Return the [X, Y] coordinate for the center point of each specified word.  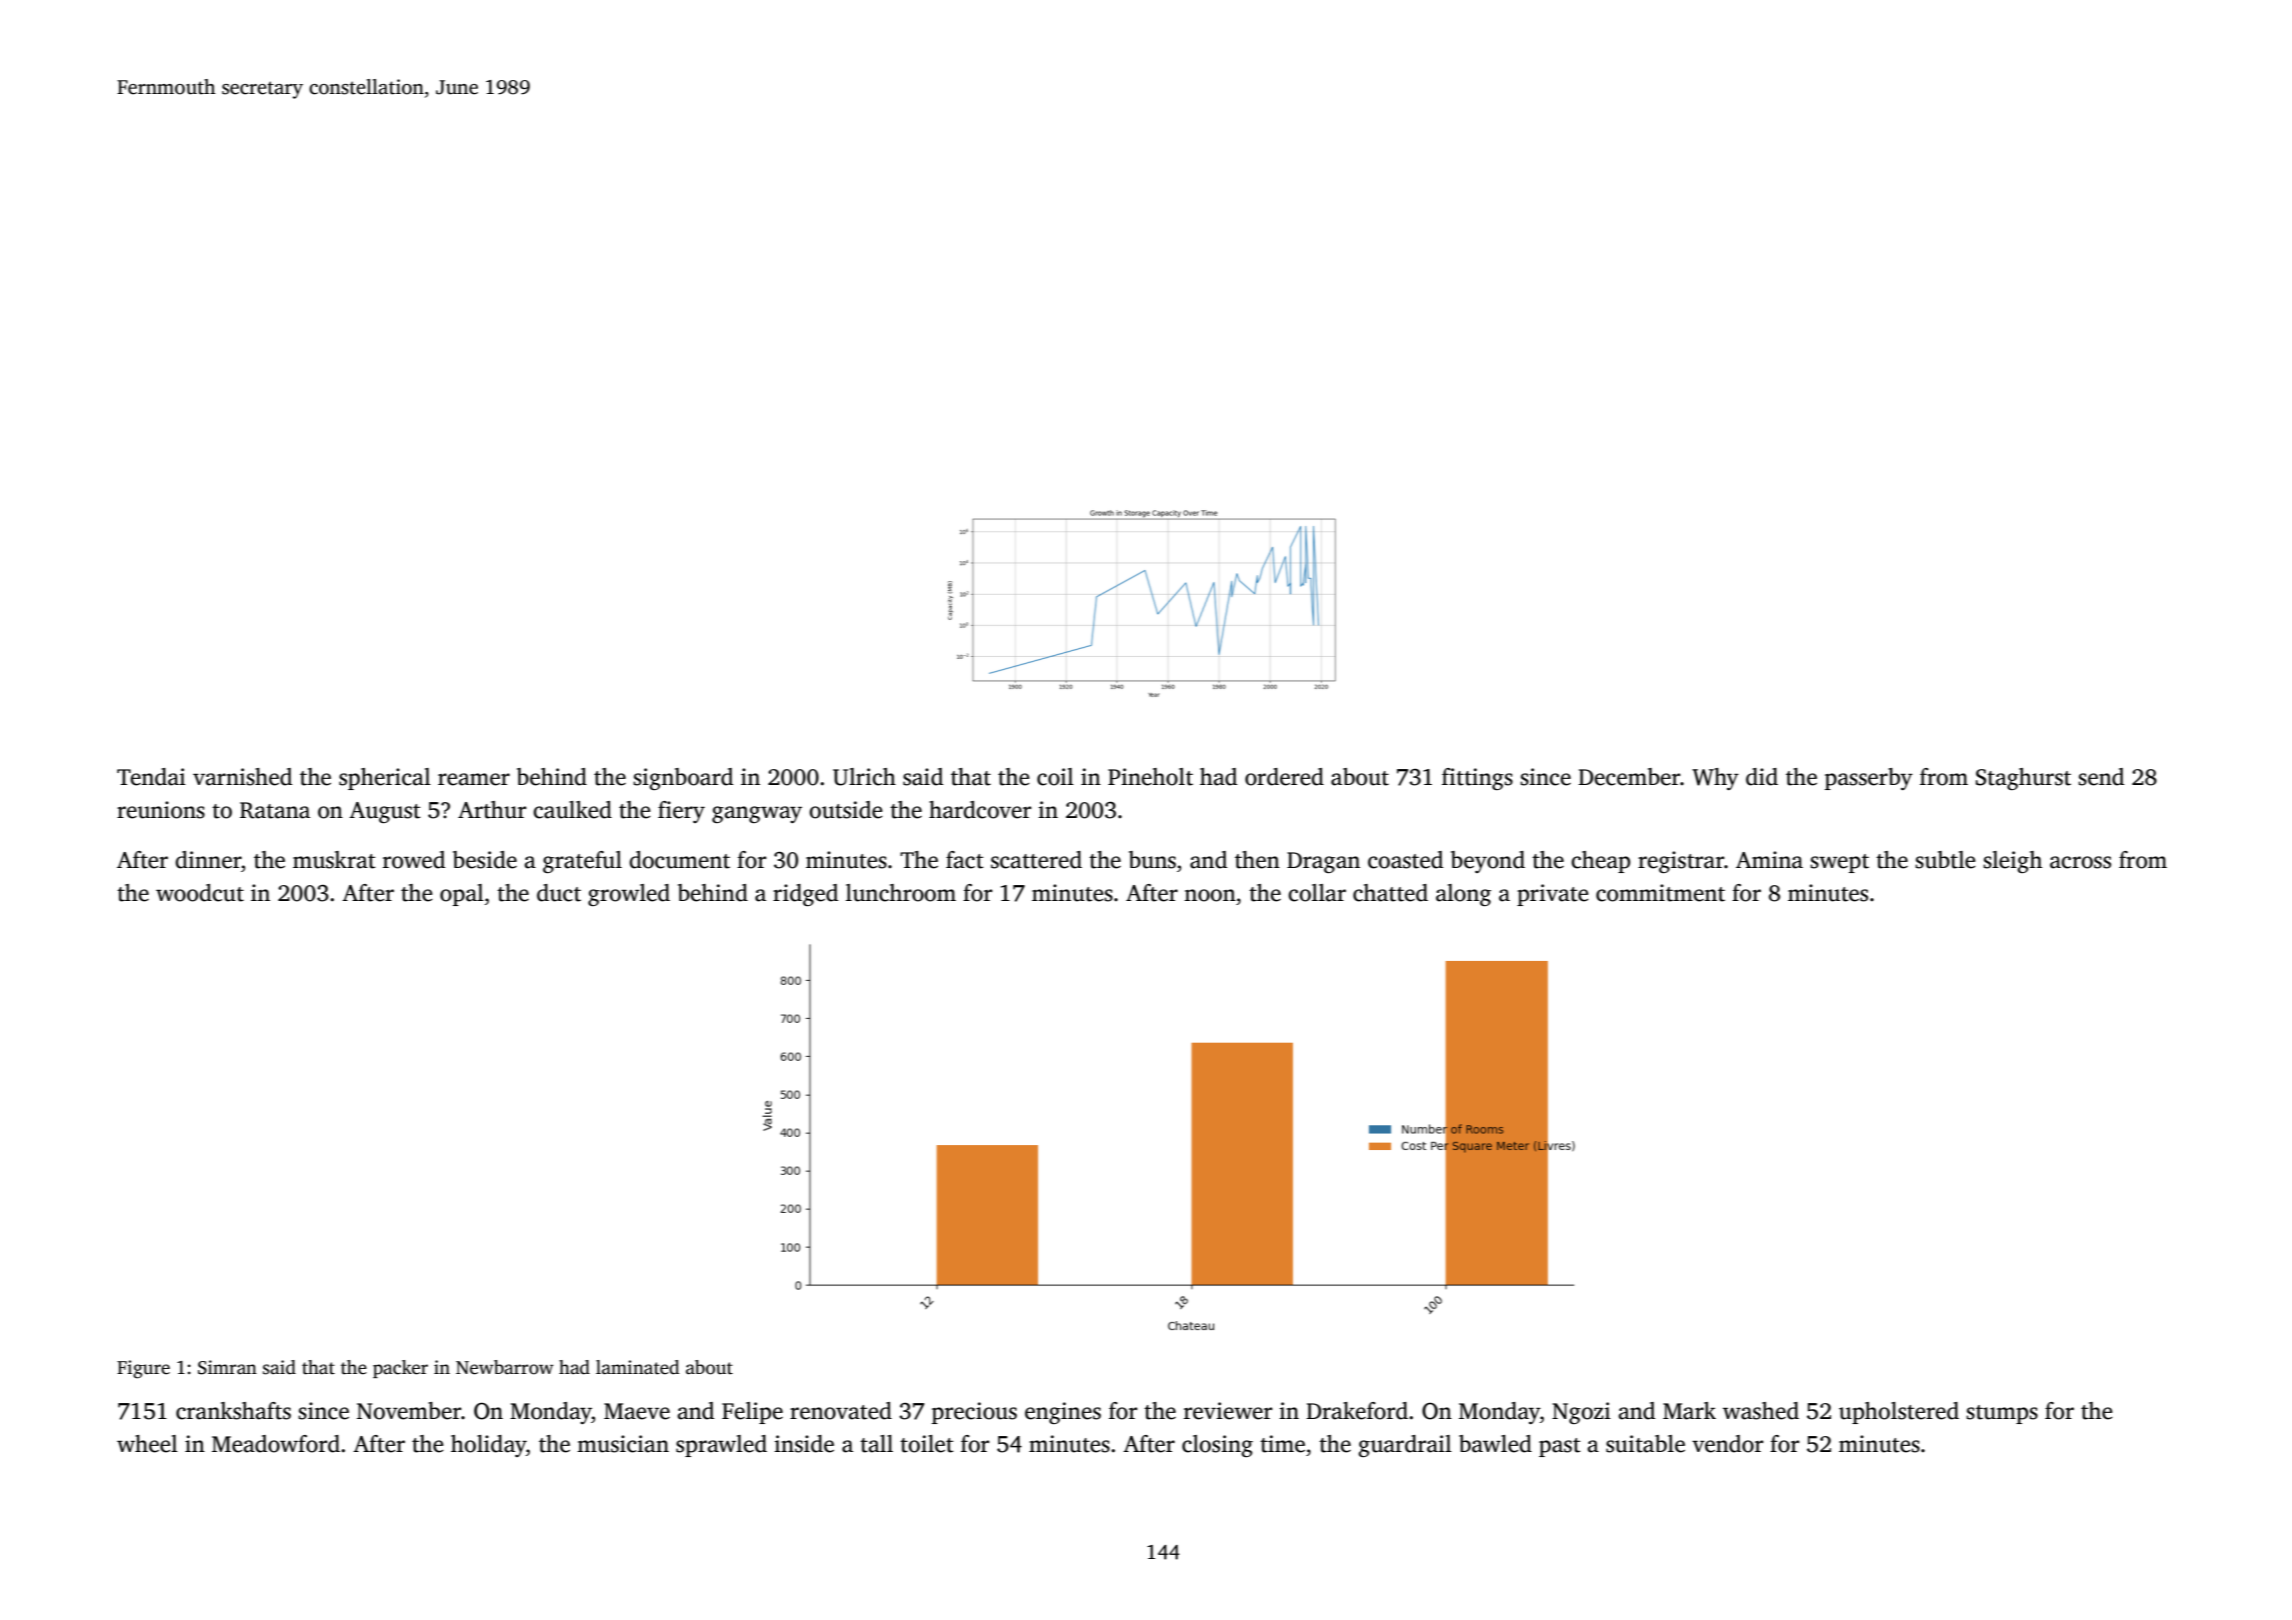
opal [462, 895]
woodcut [200, 893]
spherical [385, 779]
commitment [1660, 893]
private [1553, 895]
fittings [1477, 779]
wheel [147, 1444]
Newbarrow [505, 1367]
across [2080, 862]
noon [1210, 895]
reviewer [1228, 1411]
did [1762, 777]
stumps [2002, 1414]
